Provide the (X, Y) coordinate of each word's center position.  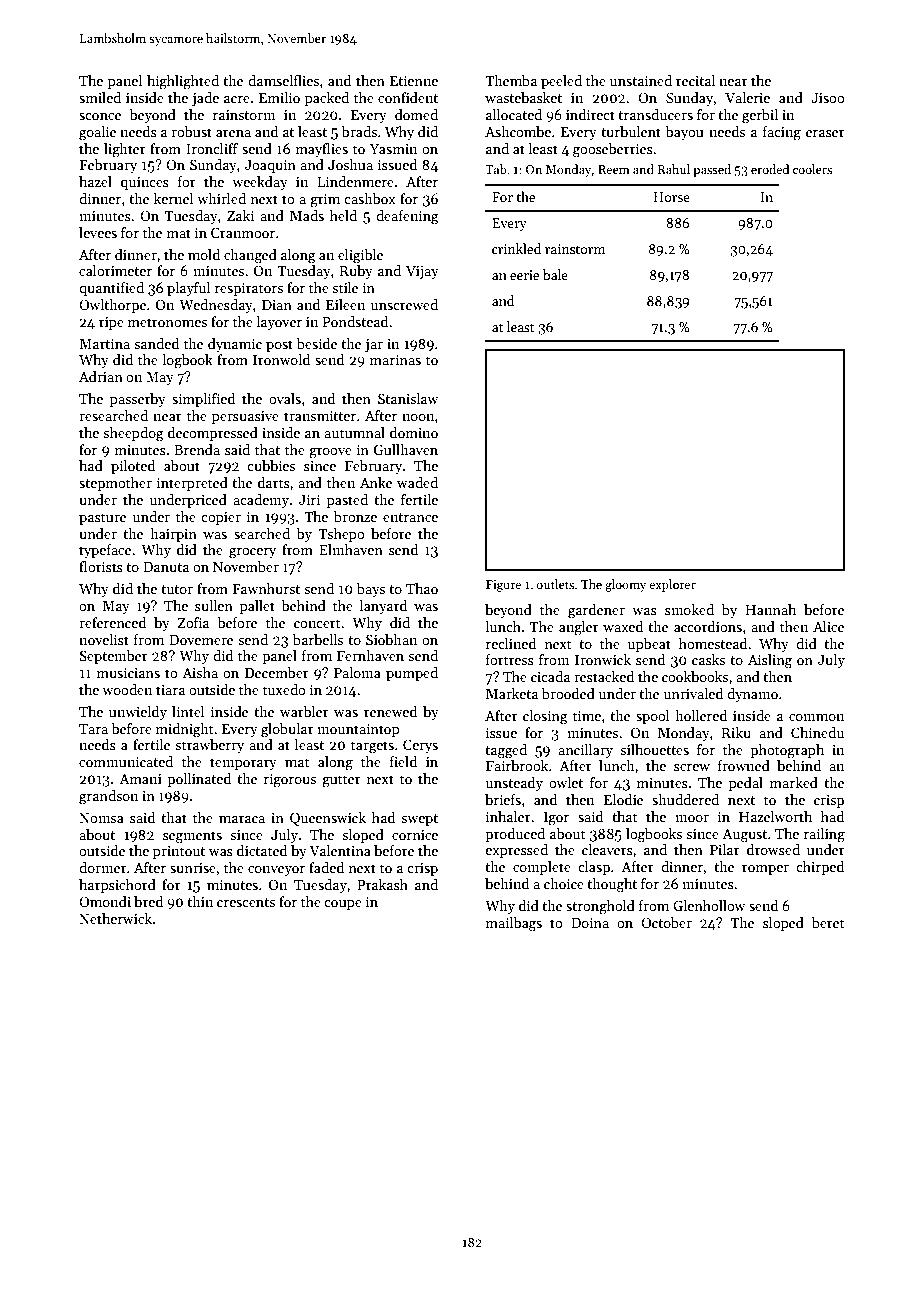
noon (418, 417)
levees (98, 232)
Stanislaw (408, 398)
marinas (395, 360)
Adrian (101, 376)
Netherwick (115, 918)
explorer (672, 585)
